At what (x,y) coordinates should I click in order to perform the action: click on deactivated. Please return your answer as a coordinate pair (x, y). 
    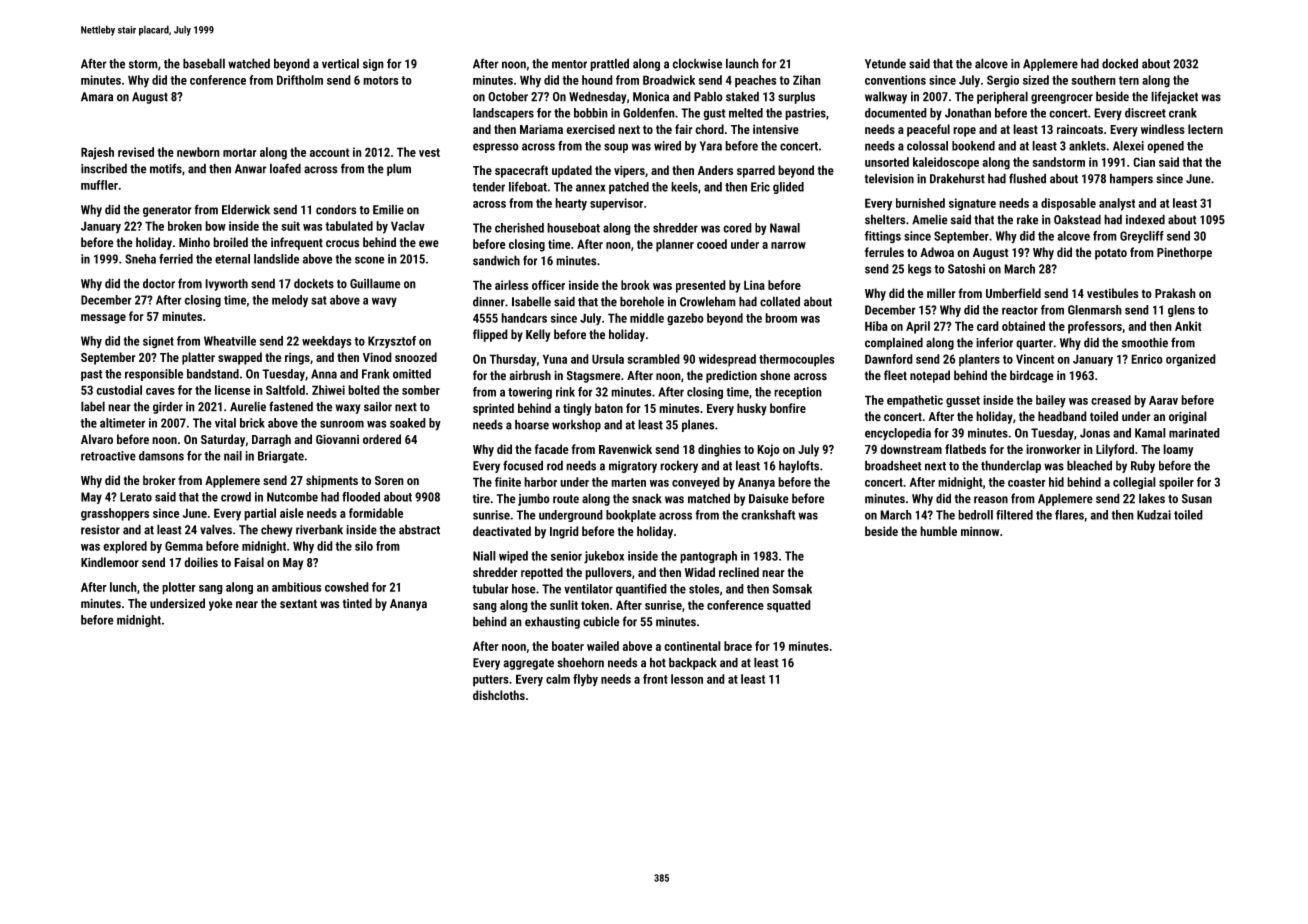
    Looking at the image, I should click on (502, 531).
